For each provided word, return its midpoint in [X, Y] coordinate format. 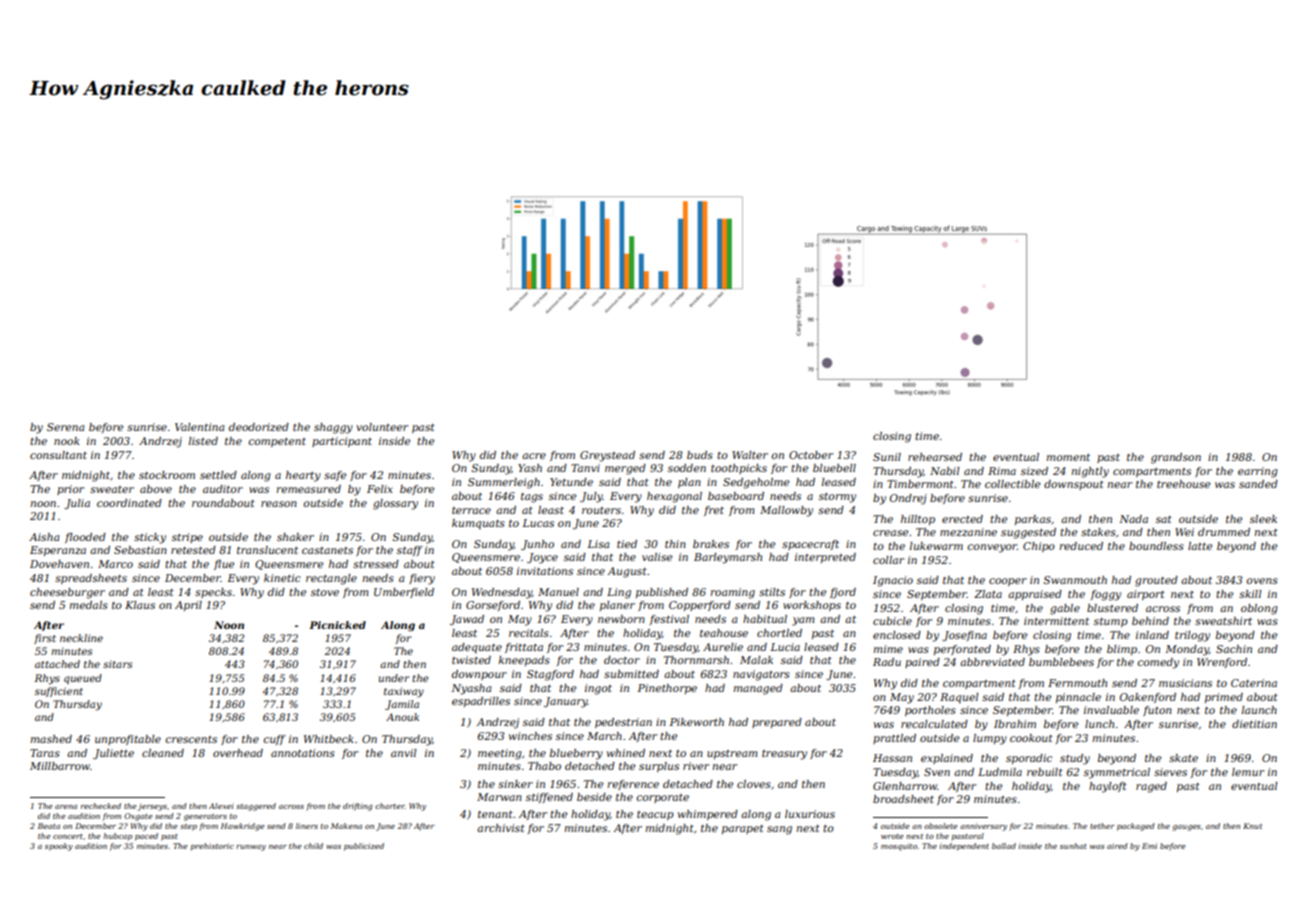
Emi [1149, 846]
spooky [59, 847]
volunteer [382, 427]
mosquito [899, 847]
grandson [1176, 458]
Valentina [199, 427]
